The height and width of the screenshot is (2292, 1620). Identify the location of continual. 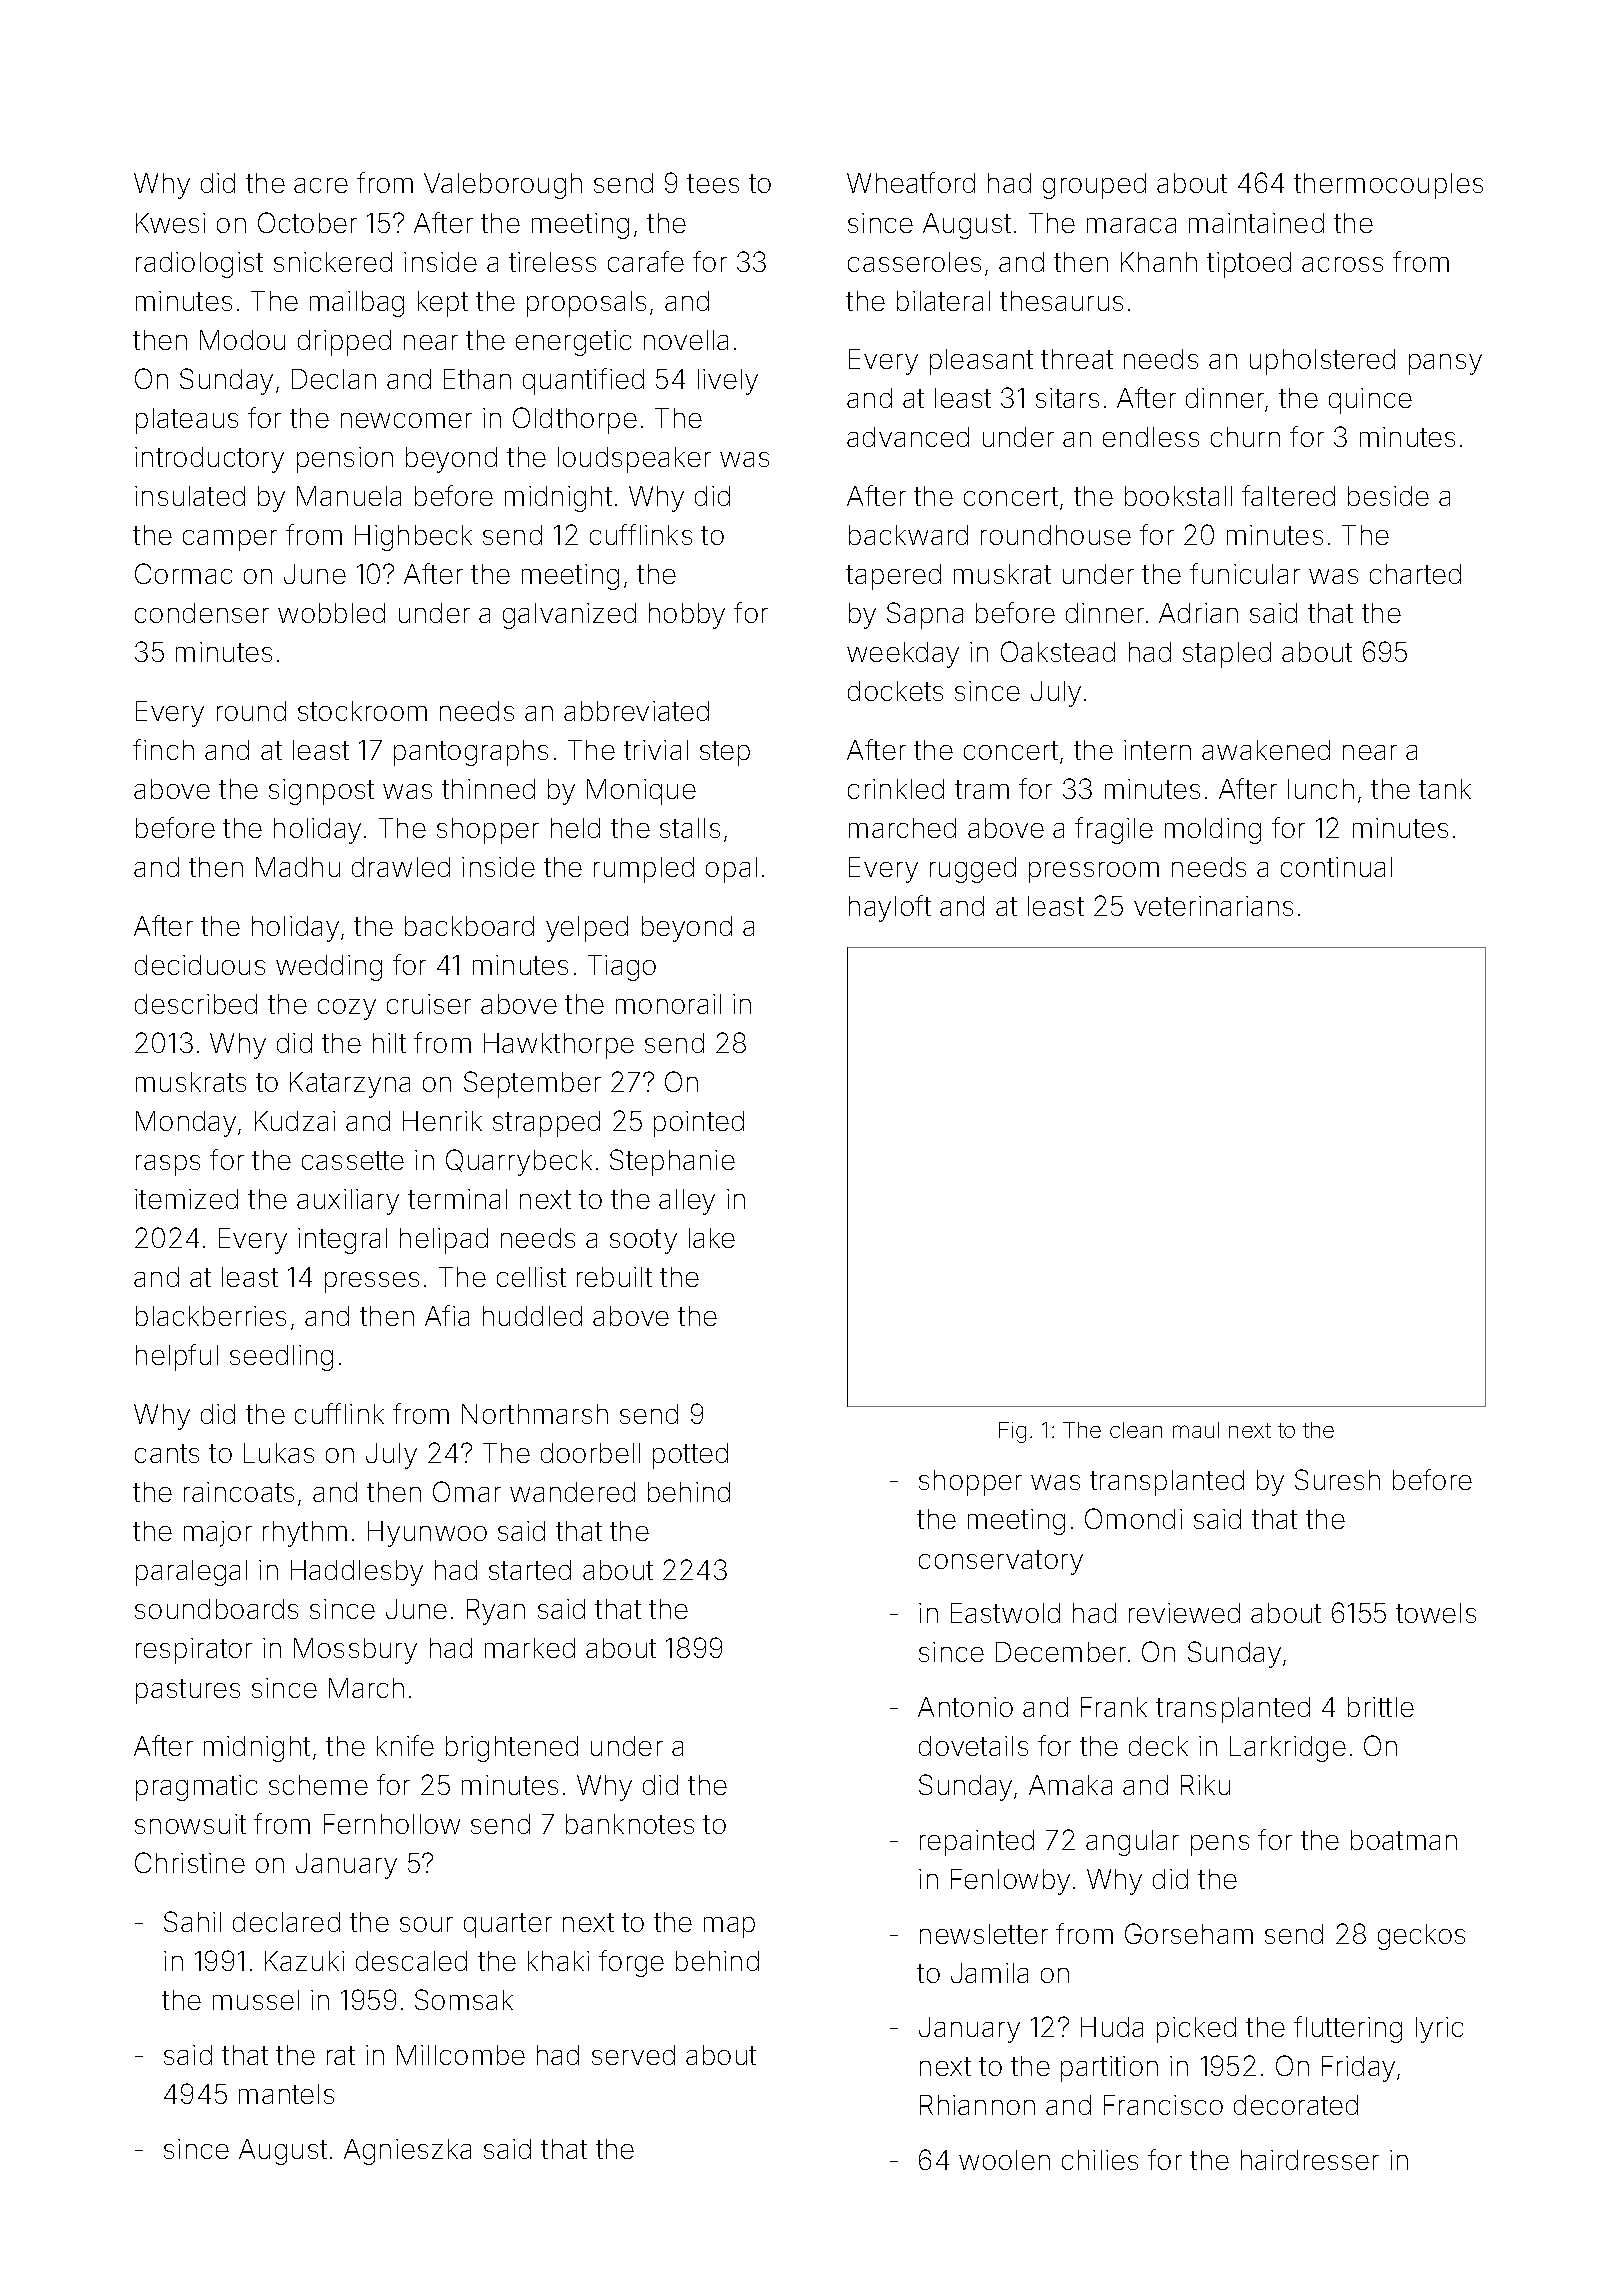
(1336, 867).
